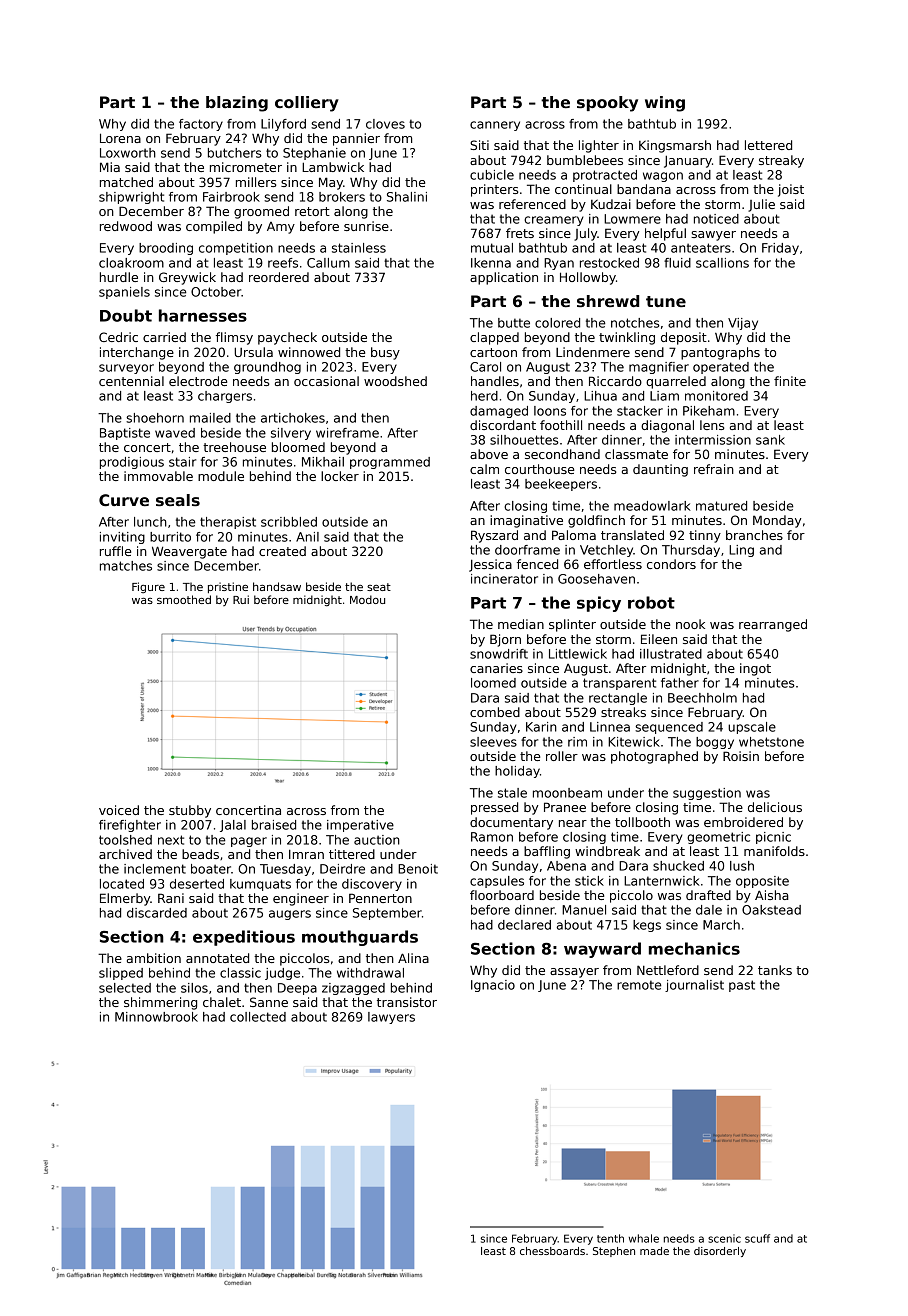 This page has height=1316, width=908. I want to click on cloves, so click(385, 124).
